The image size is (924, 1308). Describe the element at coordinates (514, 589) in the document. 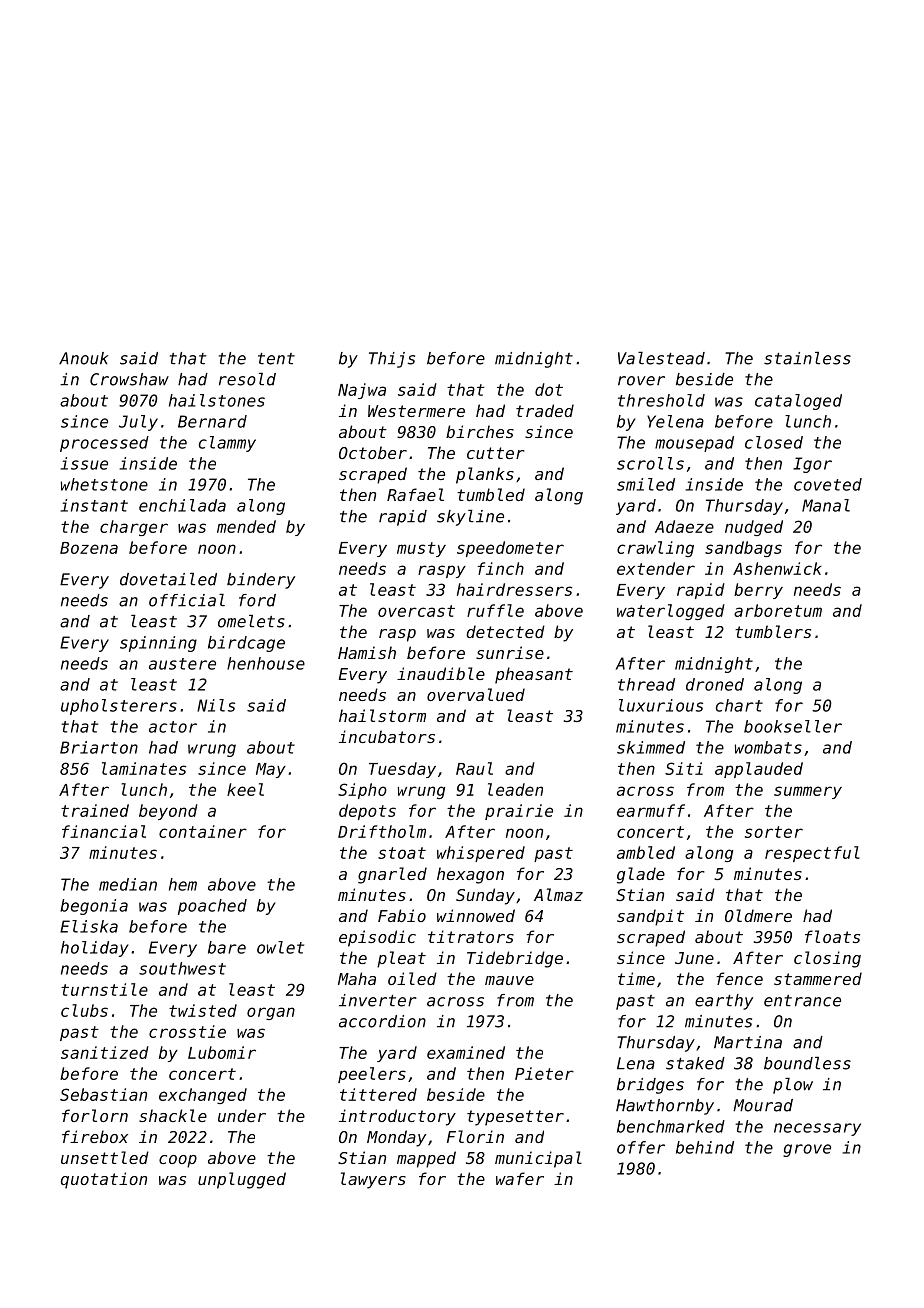

I see `hairdressers` at that location.
